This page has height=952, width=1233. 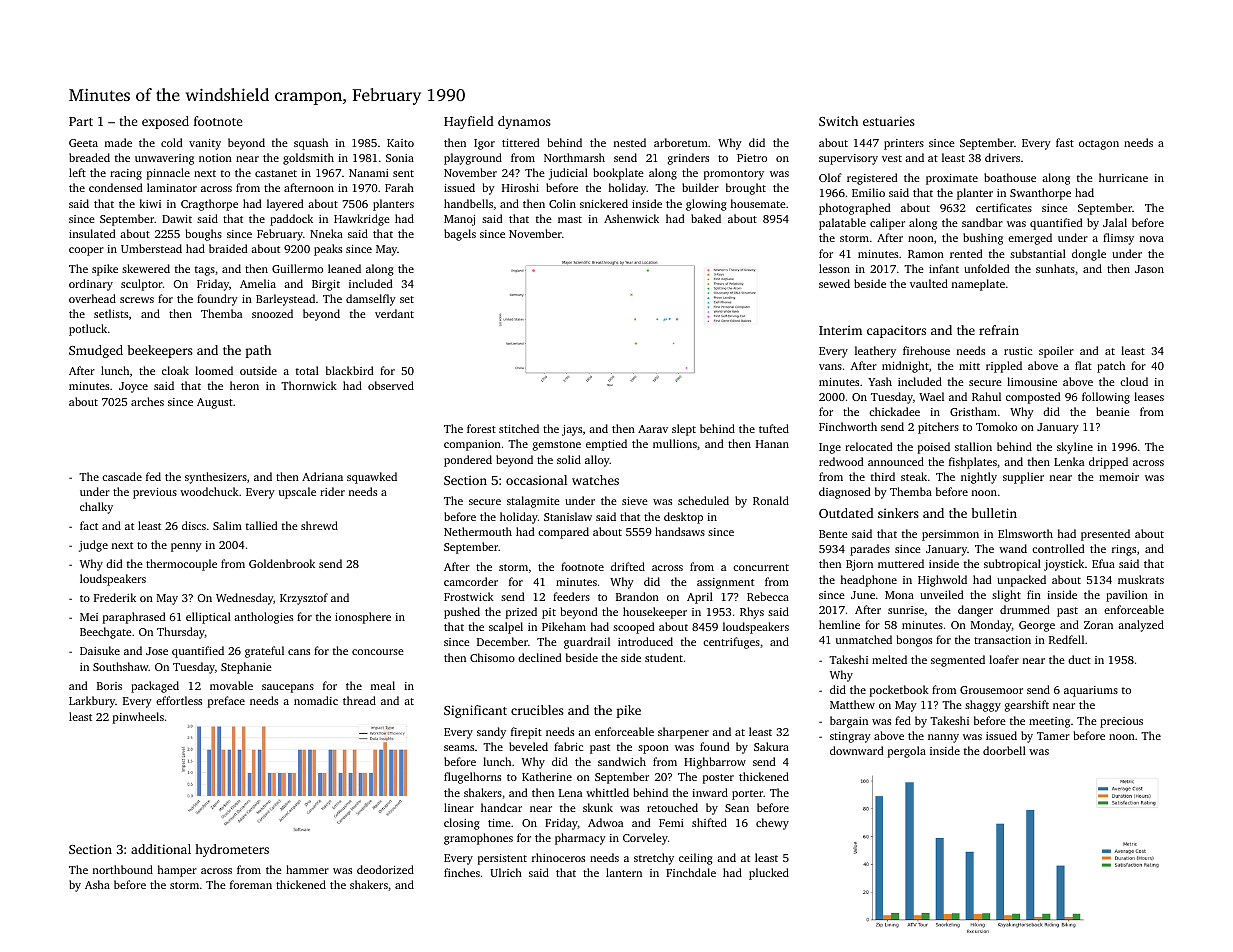 What do you see at coordinates (653, 429) in the page?
I see `Aarav` at bounding box center [653, 429].
